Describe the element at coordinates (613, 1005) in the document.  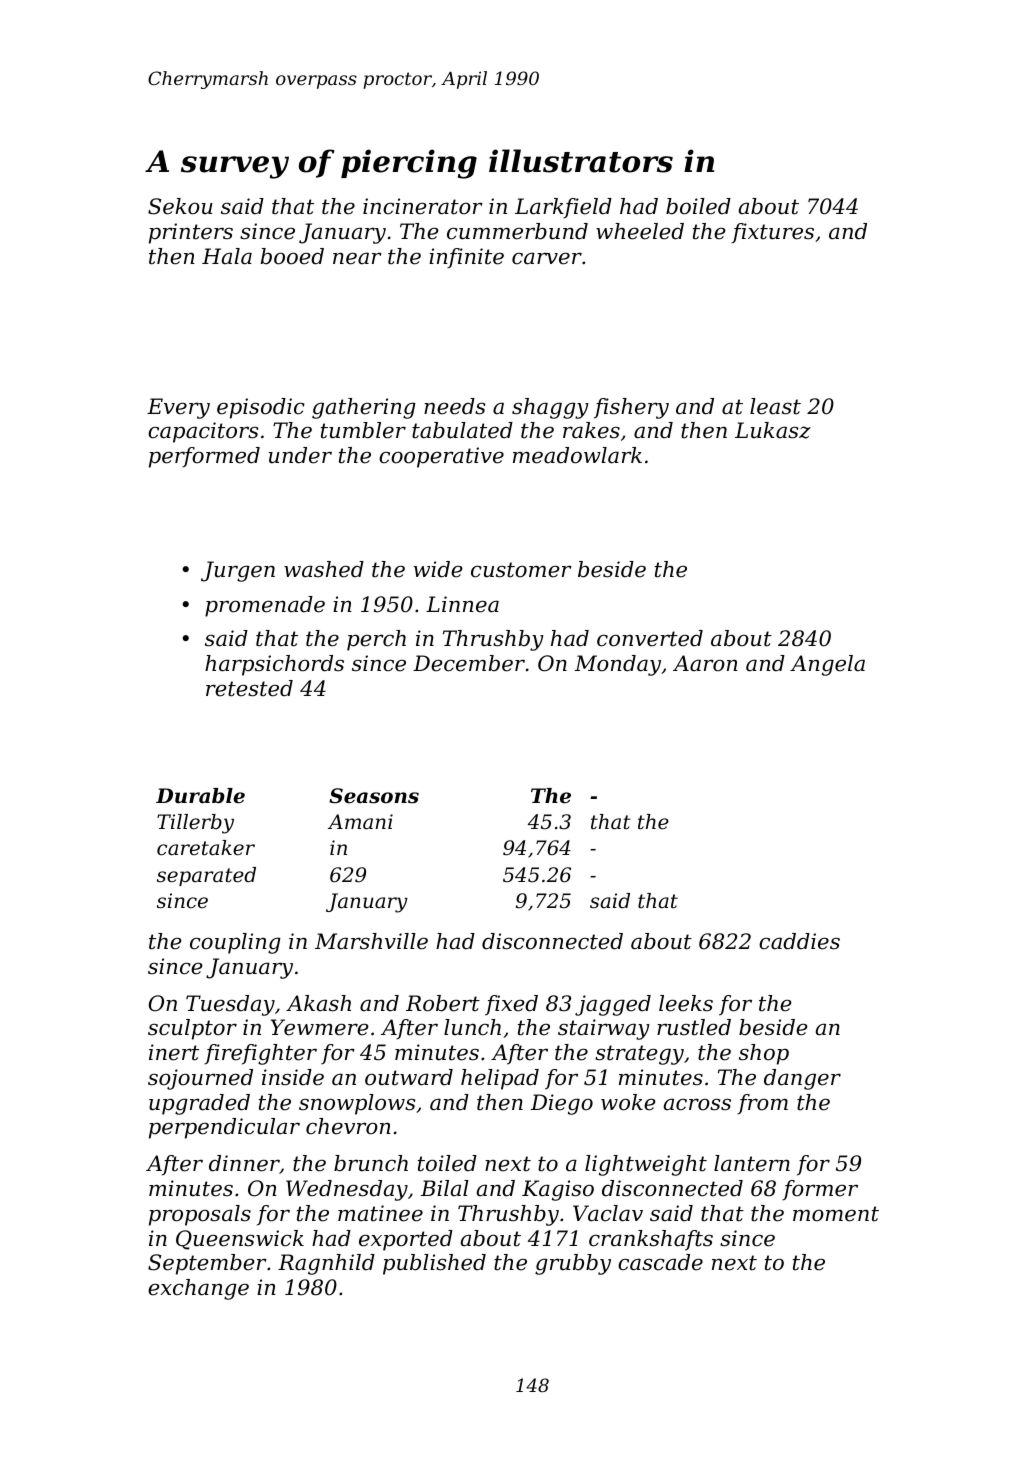
I see `jagged` at that location.
